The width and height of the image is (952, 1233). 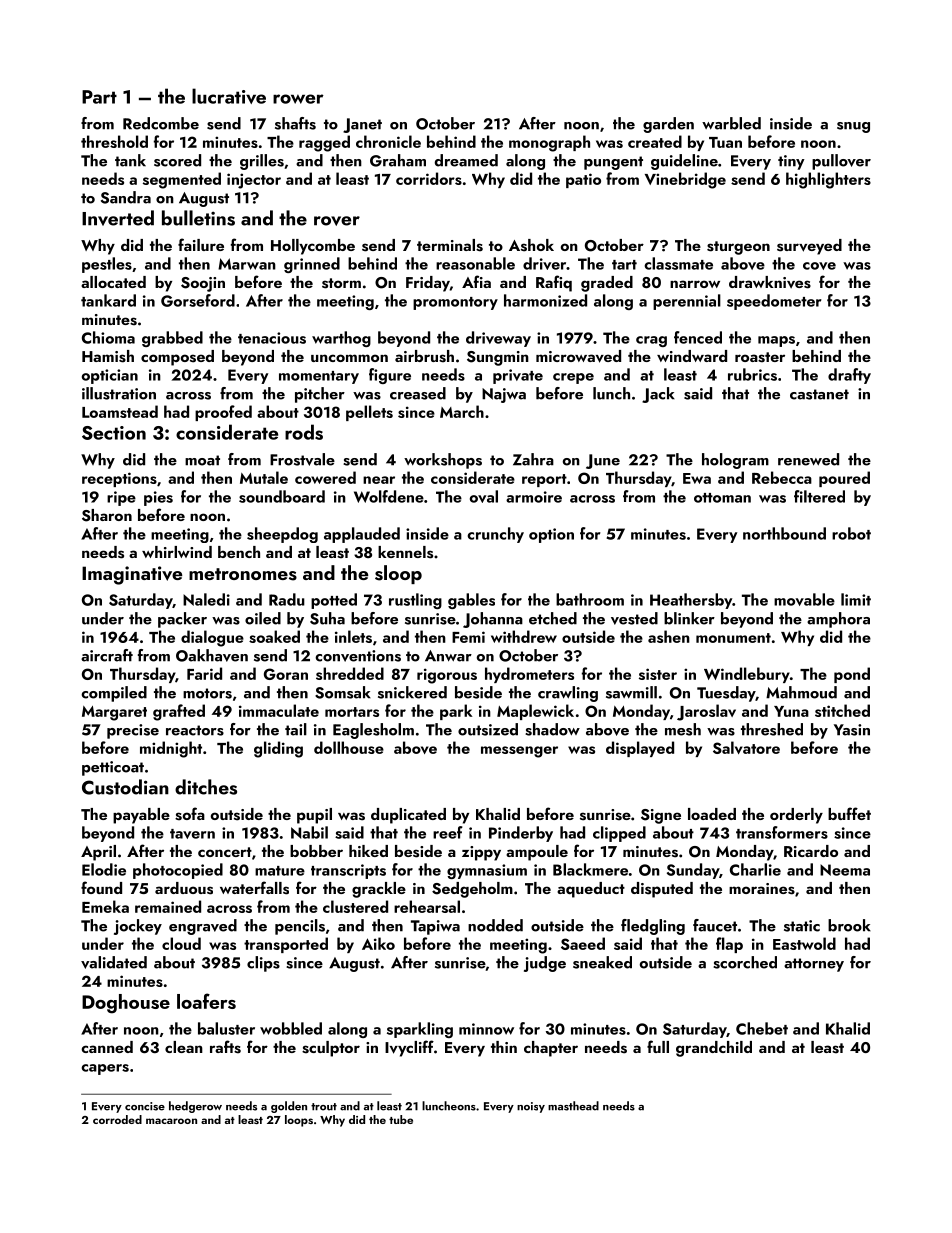 I want to click on macaroon, so click(x=171, y=1121).
